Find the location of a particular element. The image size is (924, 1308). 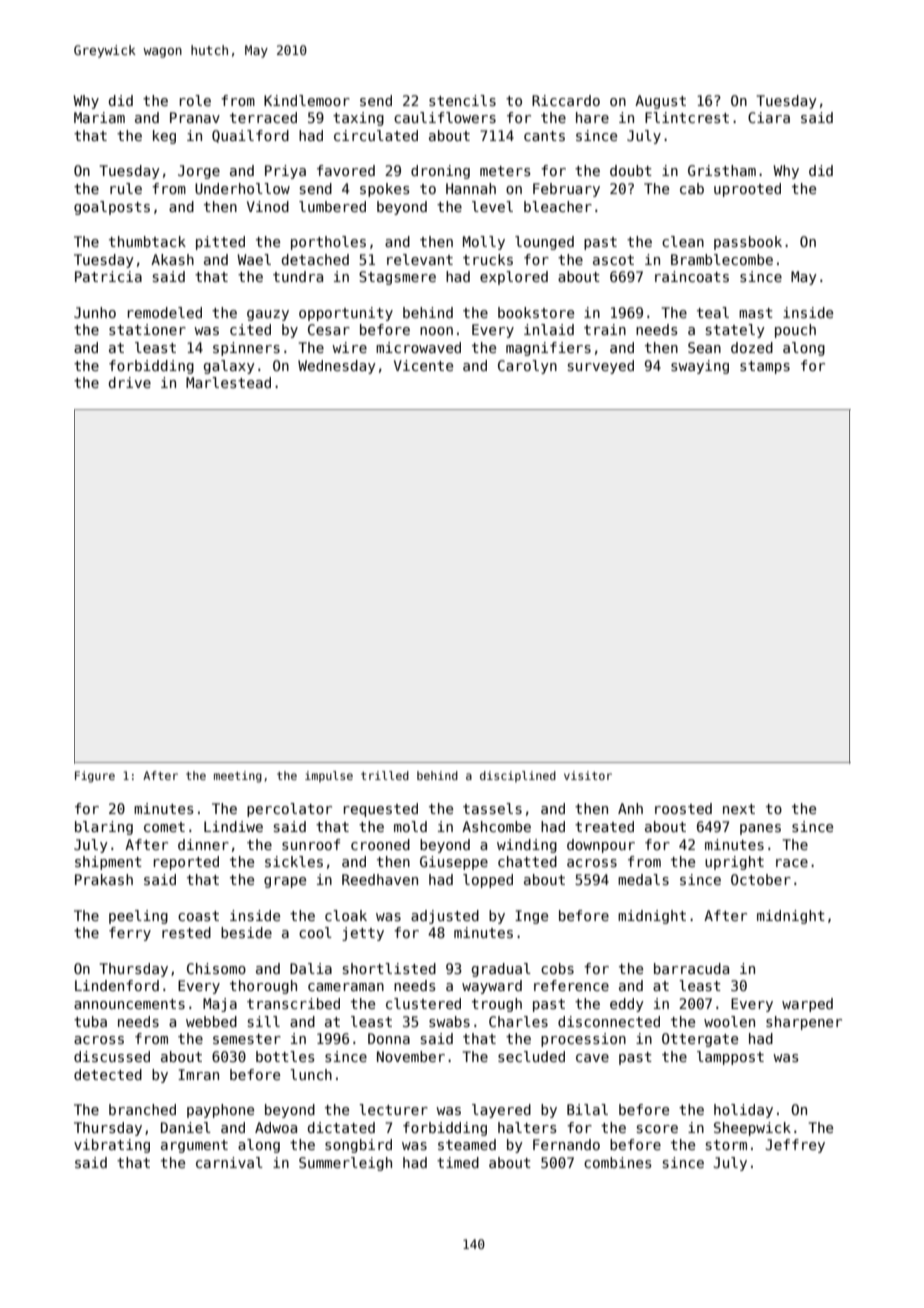

swaying is located at coordinates (700, 367).
